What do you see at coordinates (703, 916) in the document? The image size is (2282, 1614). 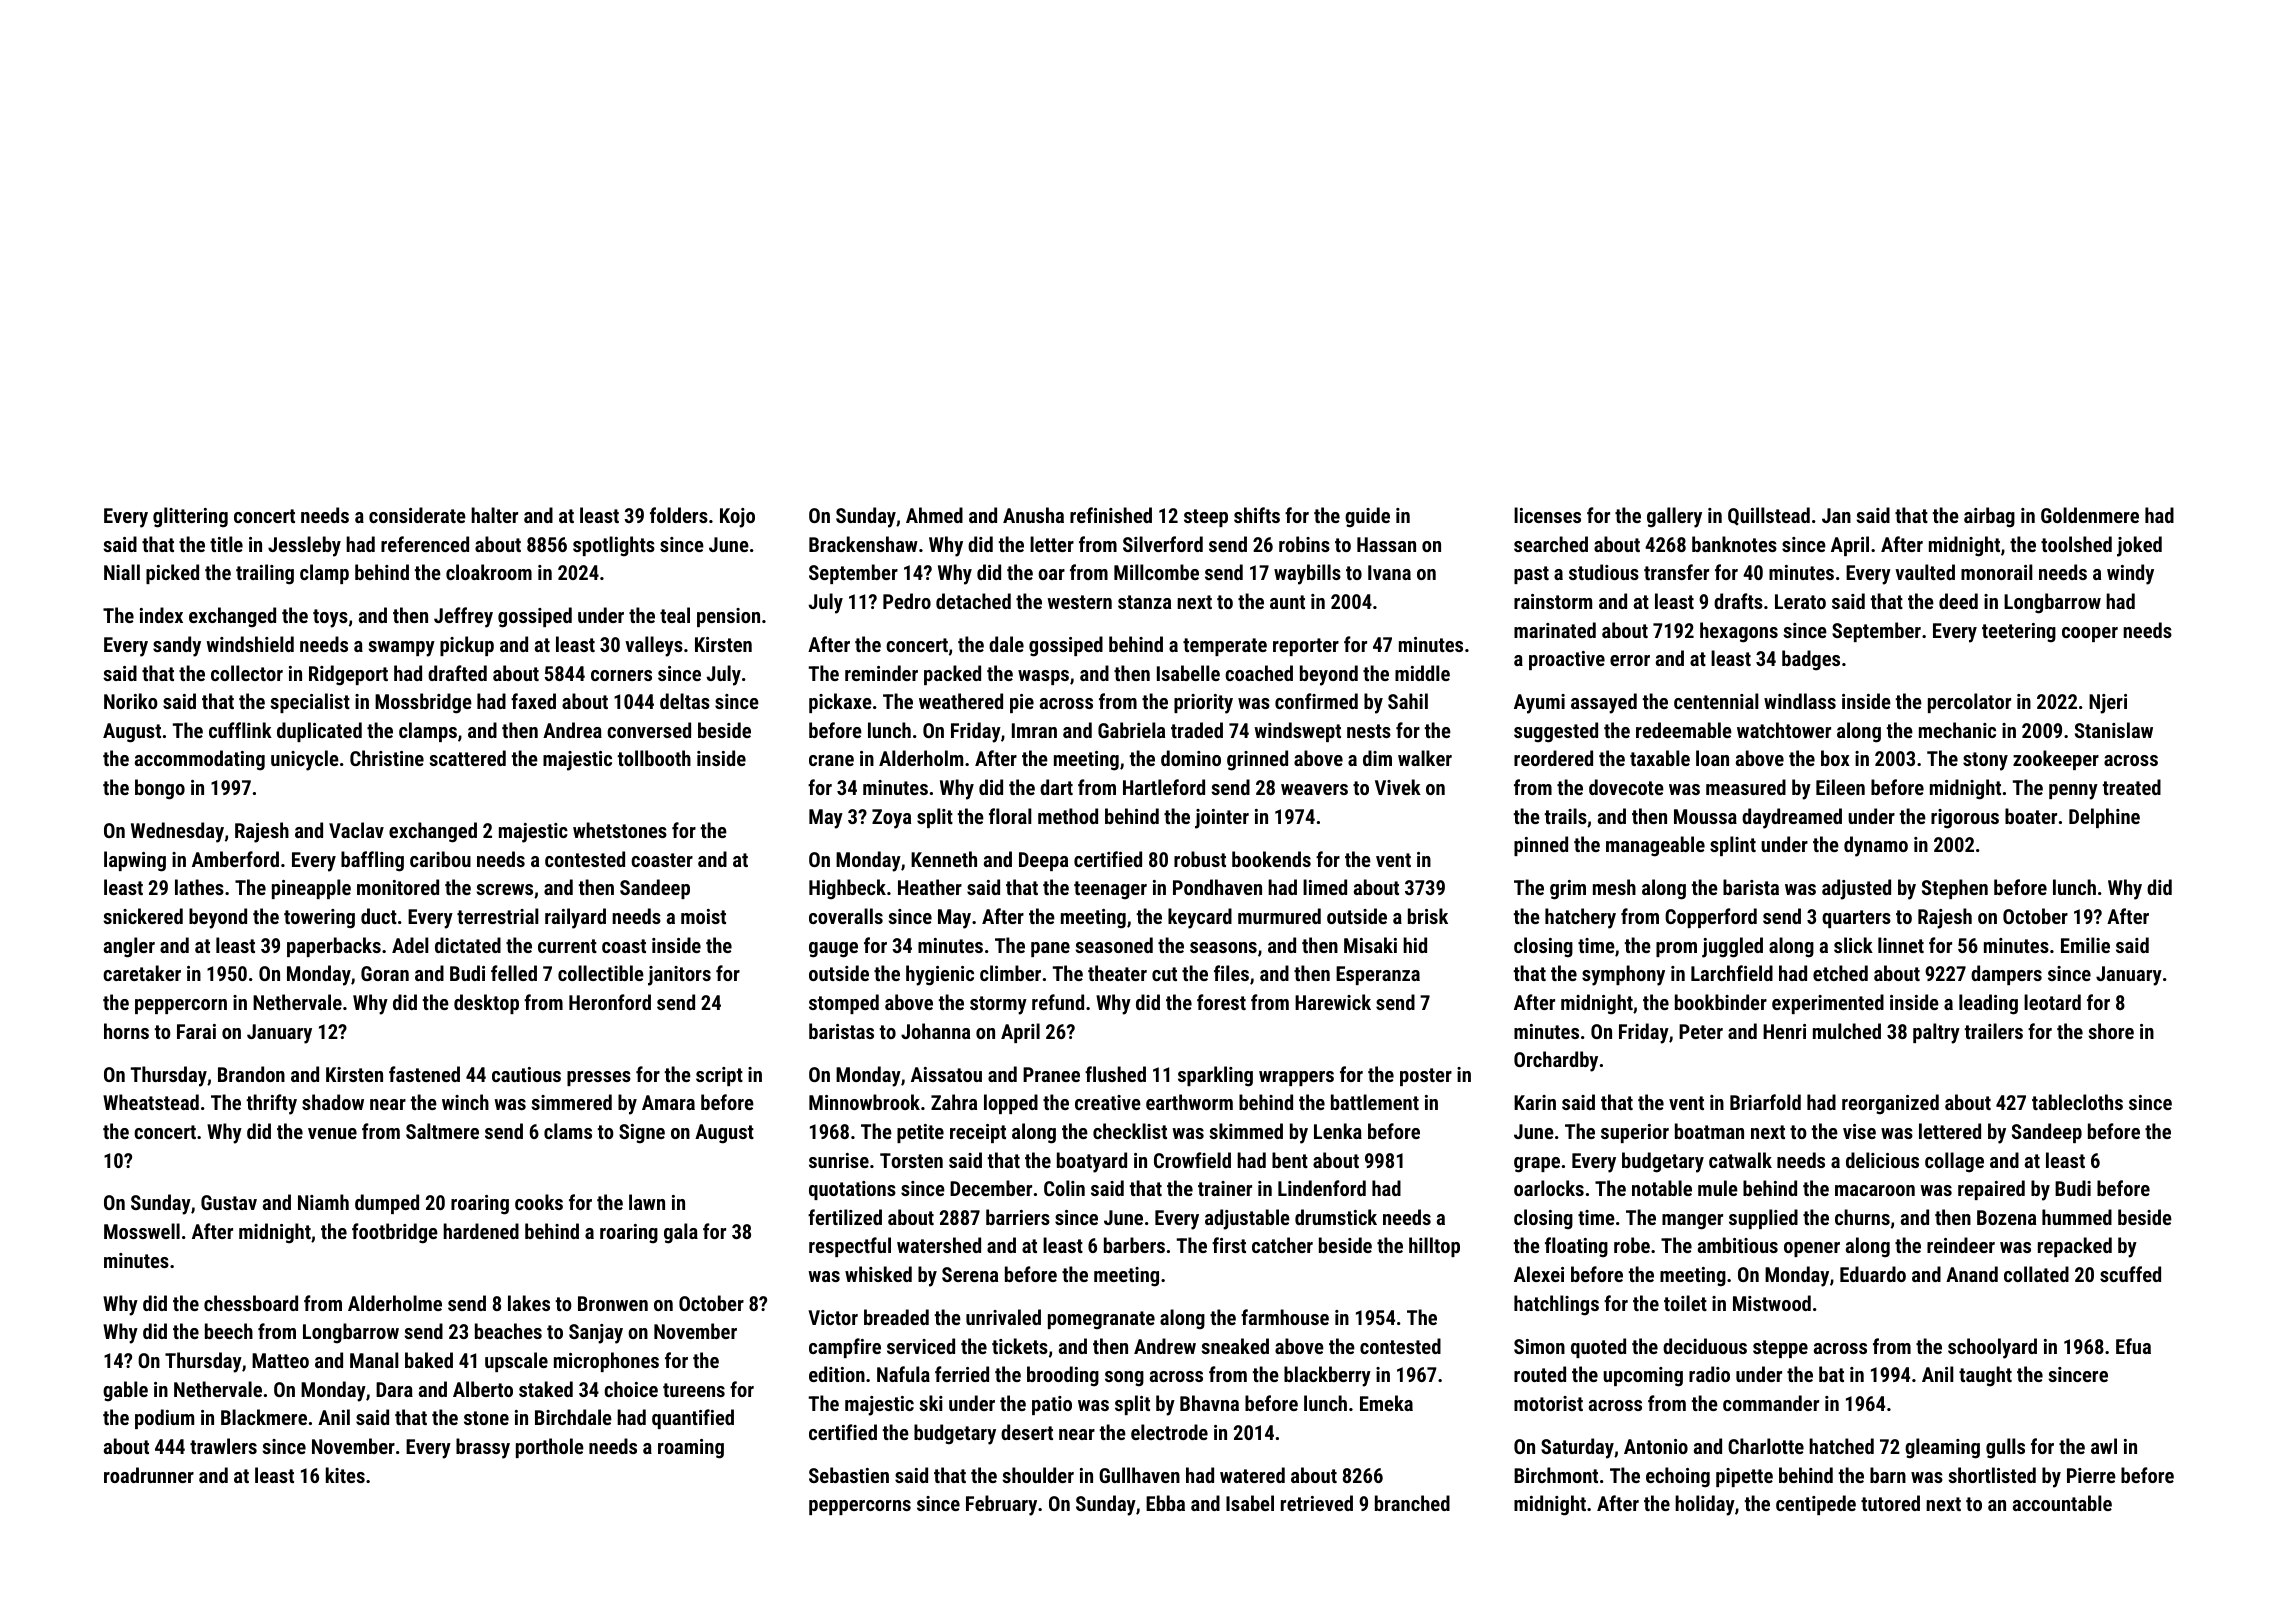 I see `moist` at bounding box center [703, 916].
